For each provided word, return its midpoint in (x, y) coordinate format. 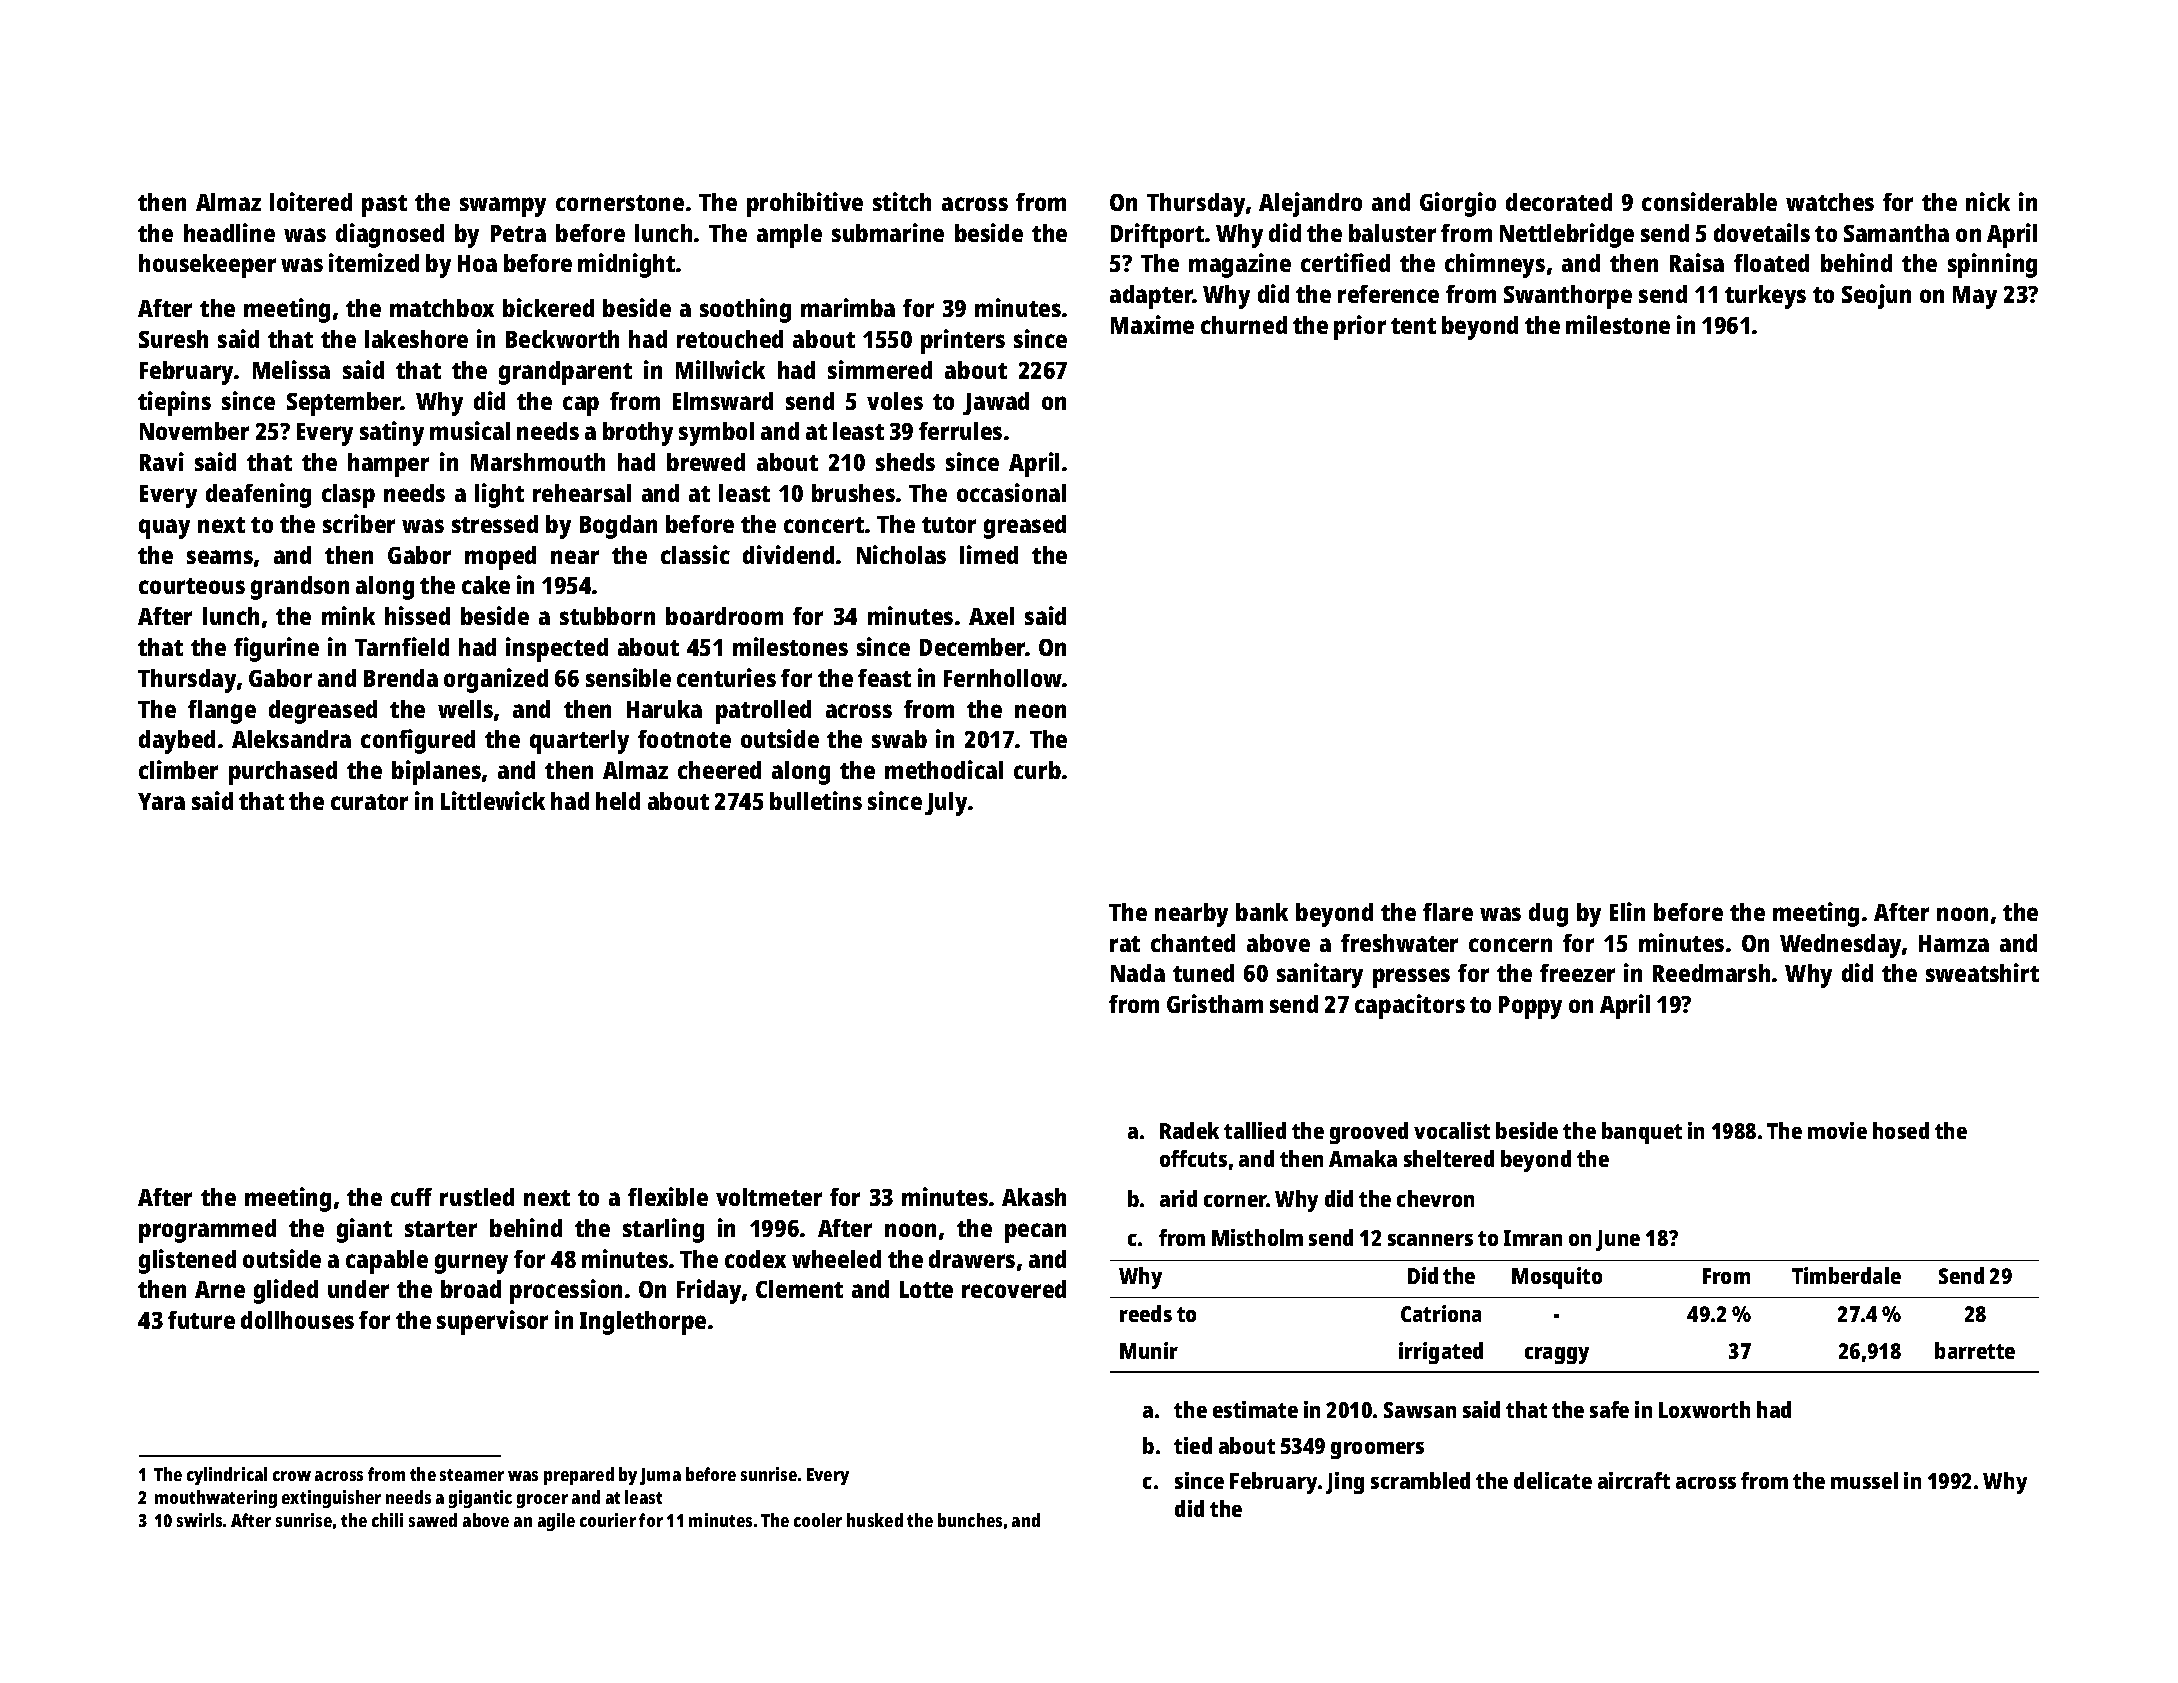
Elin (1627, 911)
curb (1037, 770)
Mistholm (1257, 1237)
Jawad (996, 403)
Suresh (173, 339)
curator (369, 802)
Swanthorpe (1568, 297)
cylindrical (227, 1476)
